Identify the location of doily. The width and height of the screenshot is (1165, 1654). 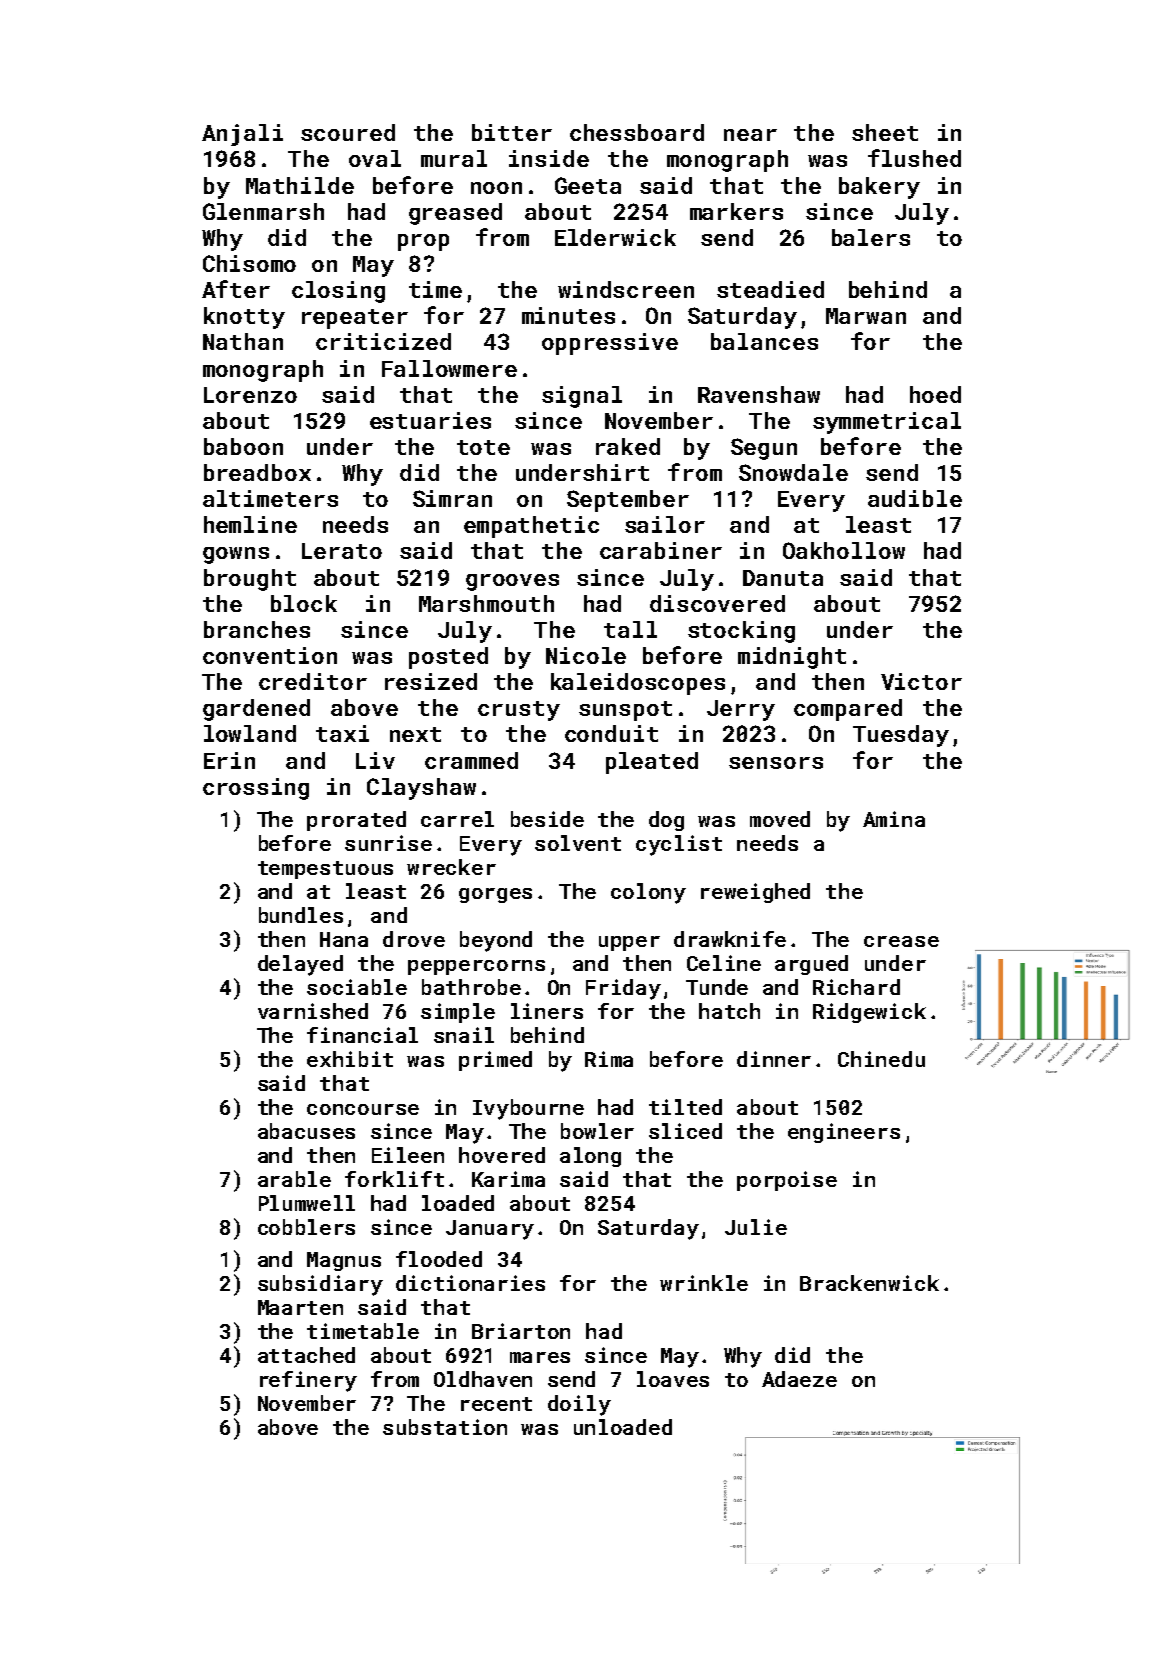
(579, 1405).
